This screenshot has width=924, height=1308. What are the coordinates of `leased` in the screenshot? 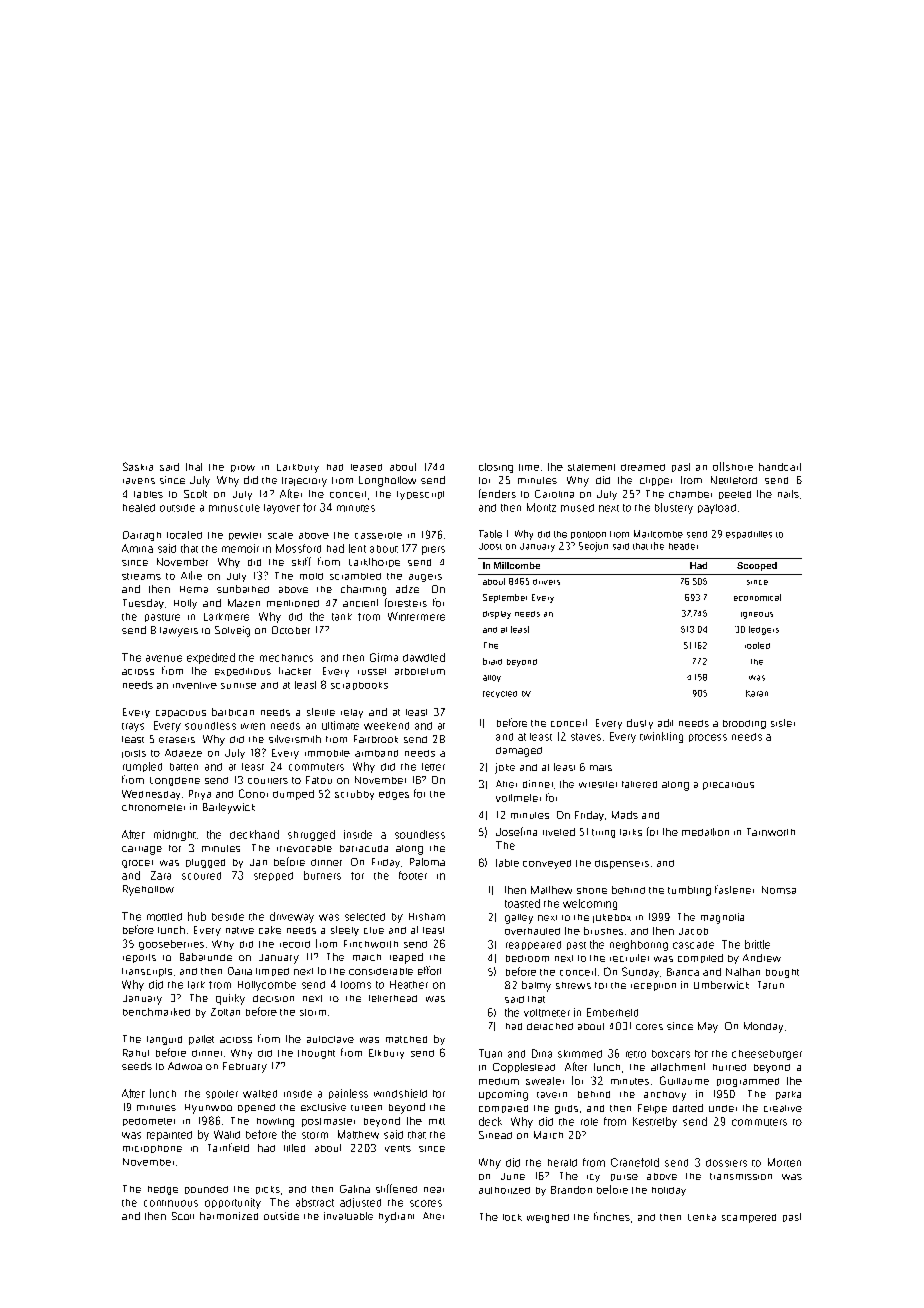 It's located at (366, 467).
